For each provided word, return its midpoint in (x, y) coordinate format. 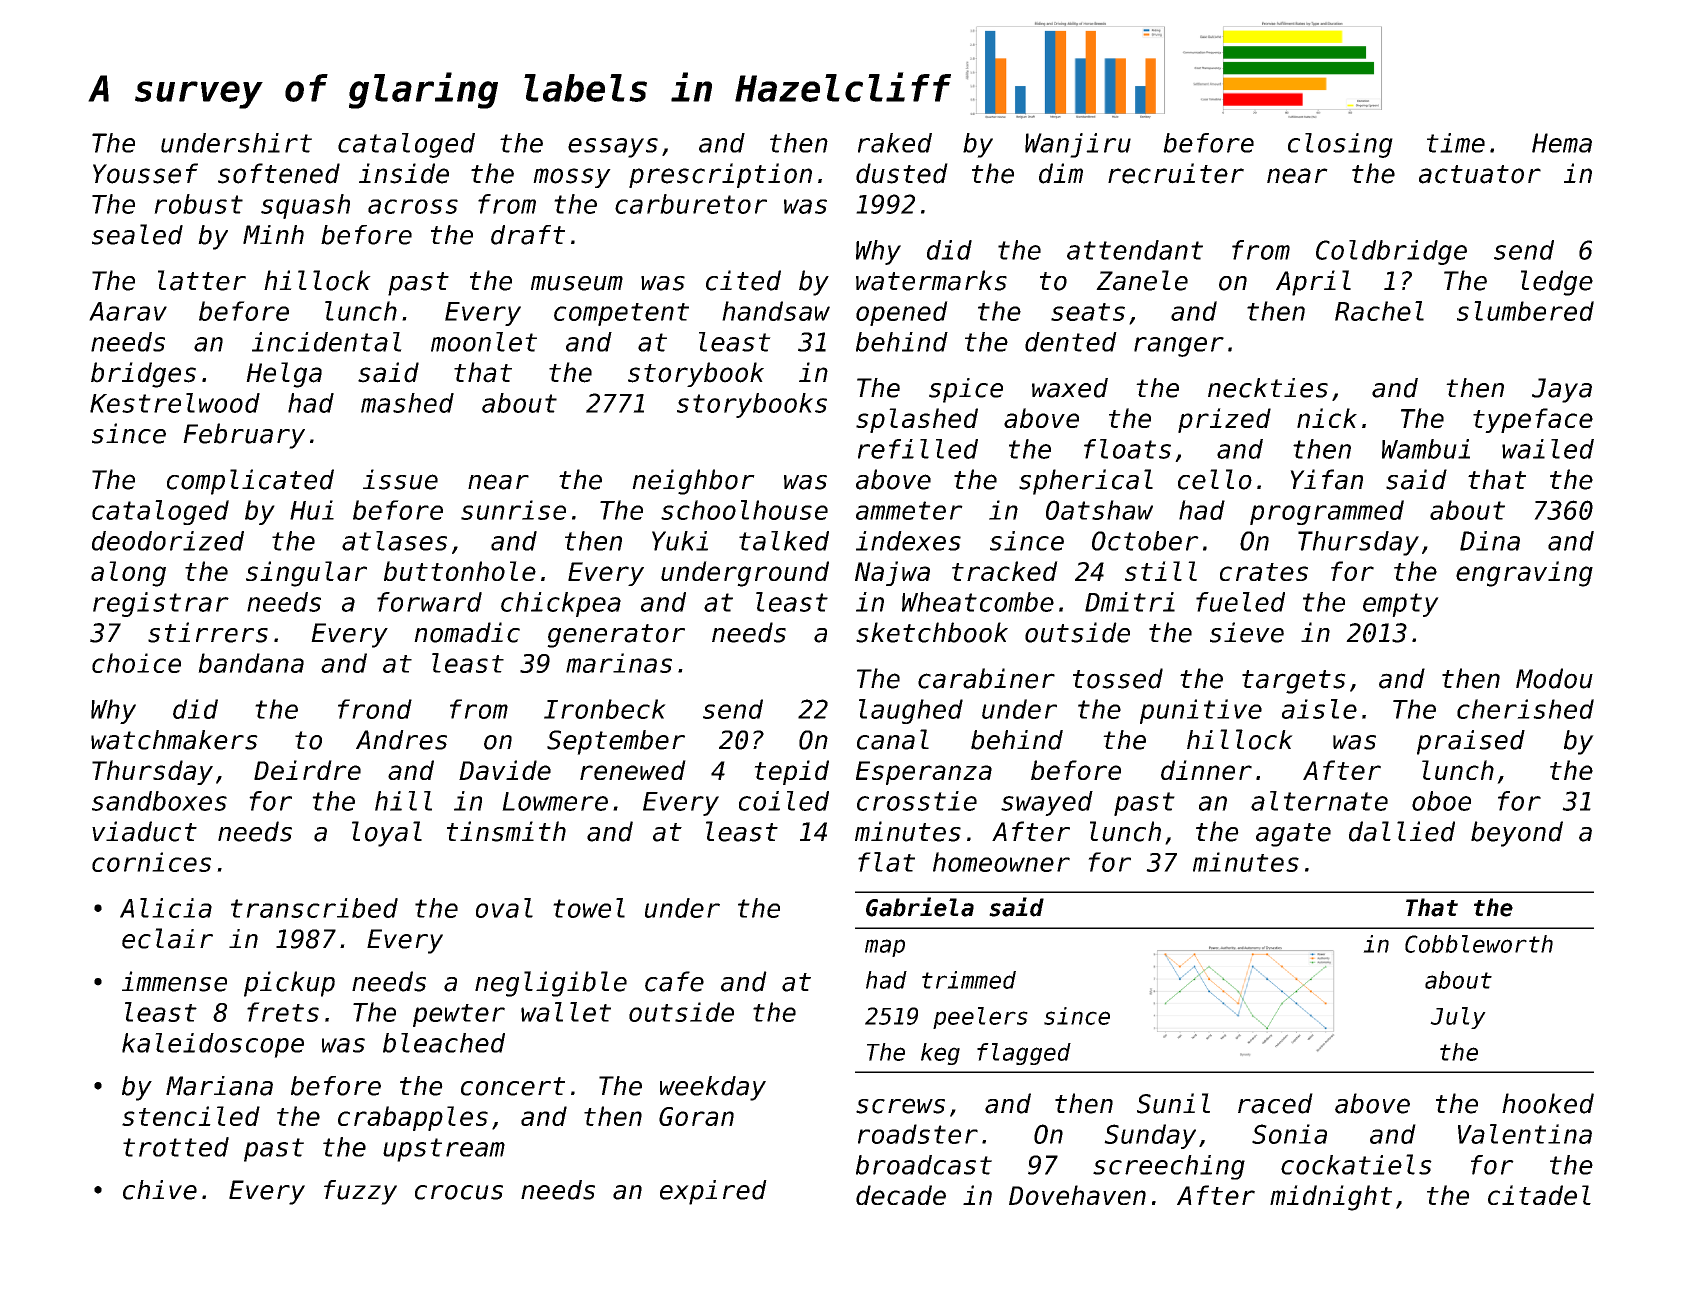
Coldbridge (1391, 252)
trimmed (969, 980)
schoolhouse (744, 510)
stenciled (191, 1116)
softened (279, 173)
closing (1340, 145)
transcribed (314, 908)
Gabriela (920, 907)
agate (1293, 835)
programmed (1327, 512)
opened (902, 313)
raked (895, 143)
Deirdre (307, 770)
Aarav (128, 311)
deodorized (168, 541)
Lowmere (555, 801)
